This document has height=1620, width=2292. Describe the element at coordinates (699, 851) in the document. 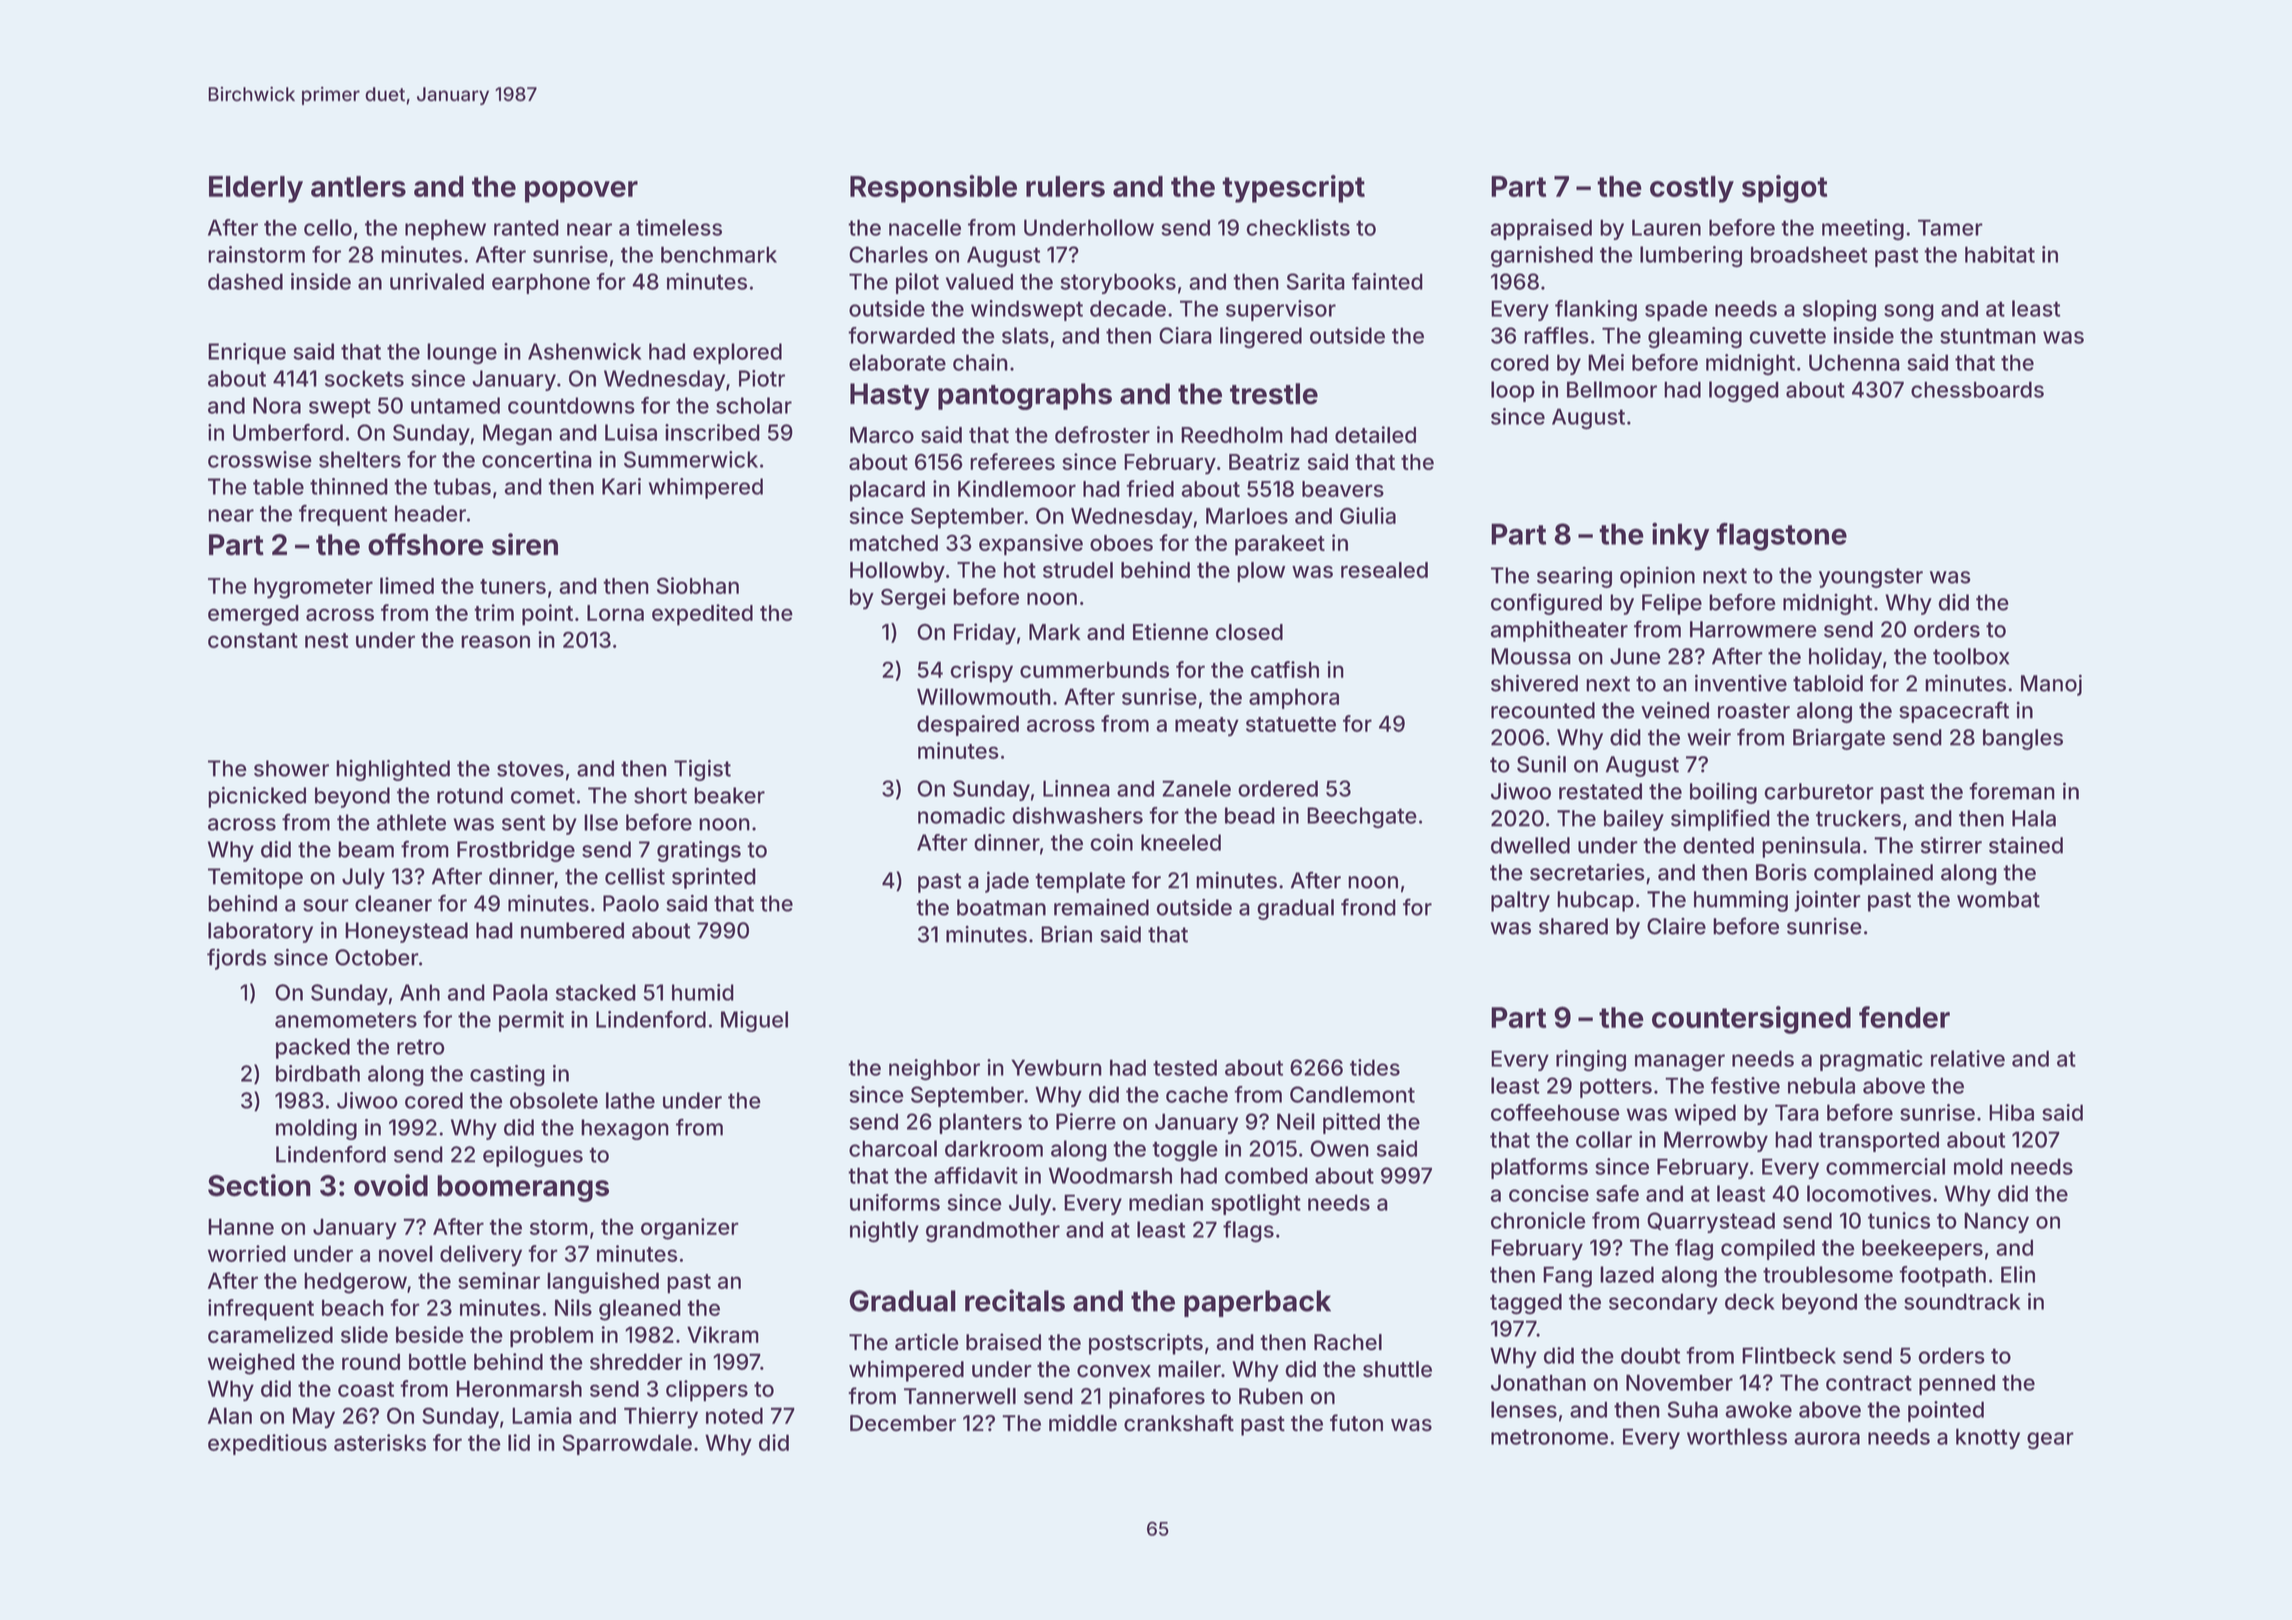

I see `gratings` at that location.
